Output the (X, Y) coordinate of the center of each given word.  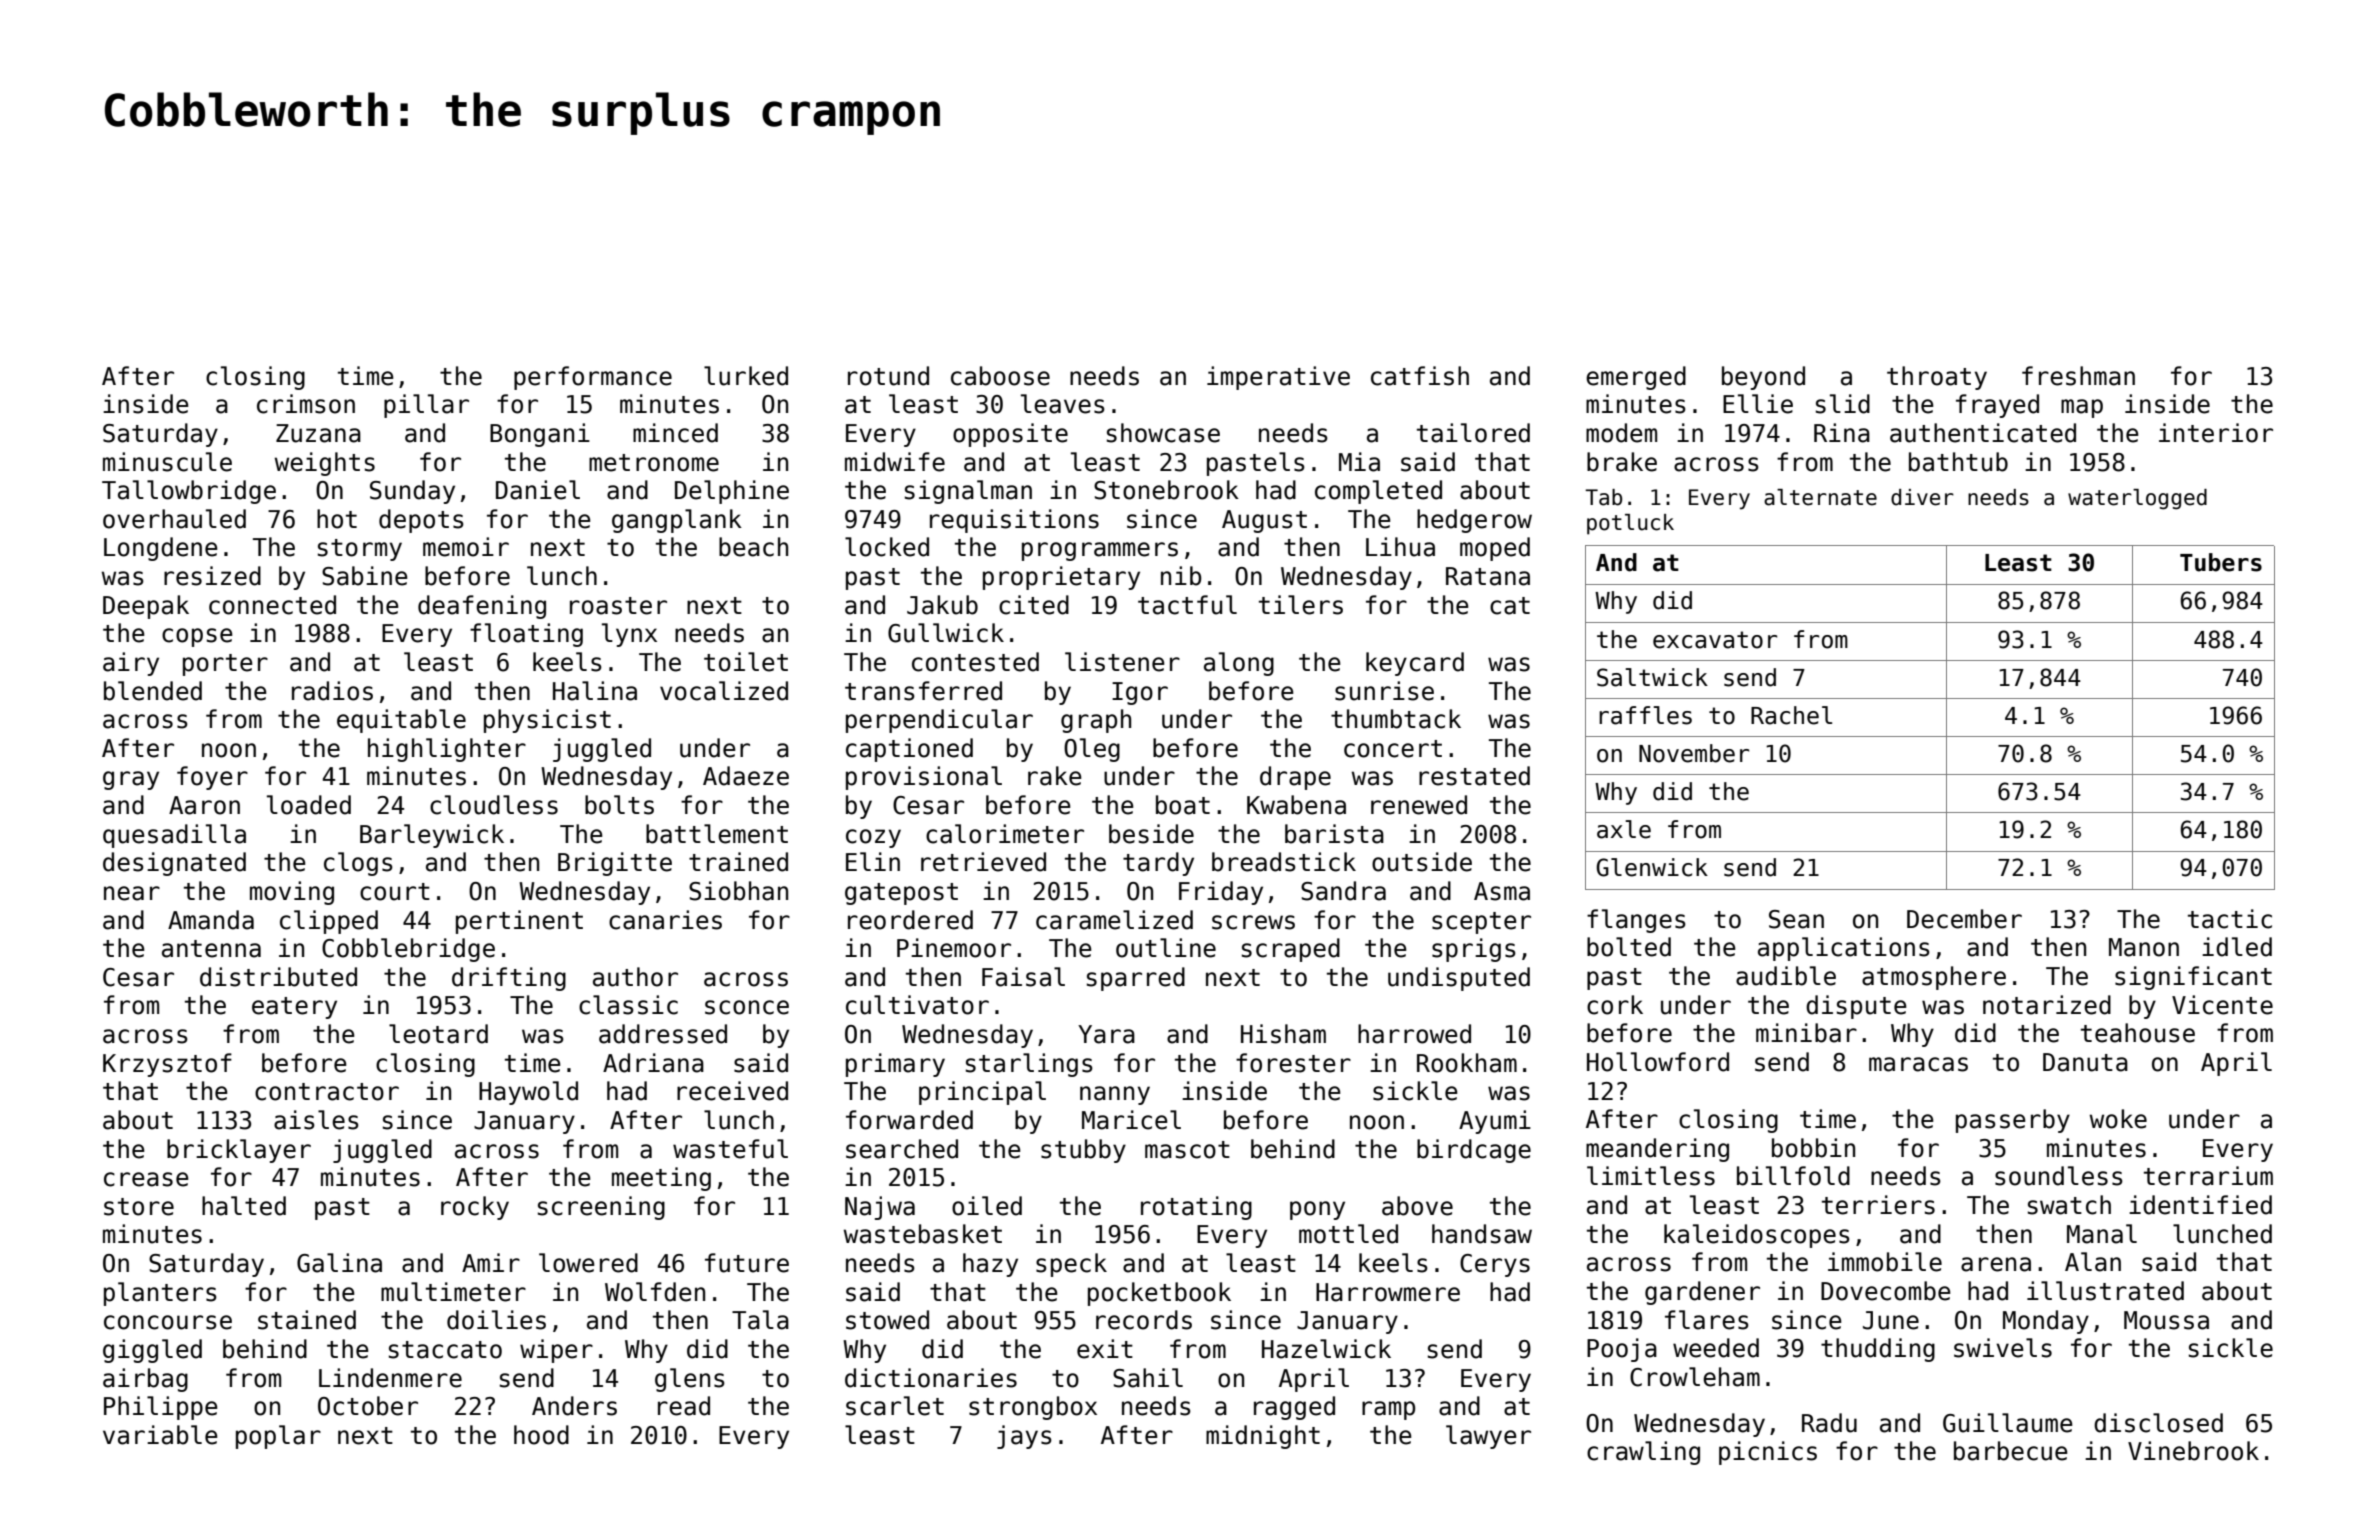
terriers (1878, 1205)
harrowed (1414, 1034)
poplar (278, 1437)
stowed (887, 1320)
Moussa (2166, 1320)
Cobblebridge (408, 950)
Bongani (540, 435)
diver (1922, 497)
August (1264, 521)
